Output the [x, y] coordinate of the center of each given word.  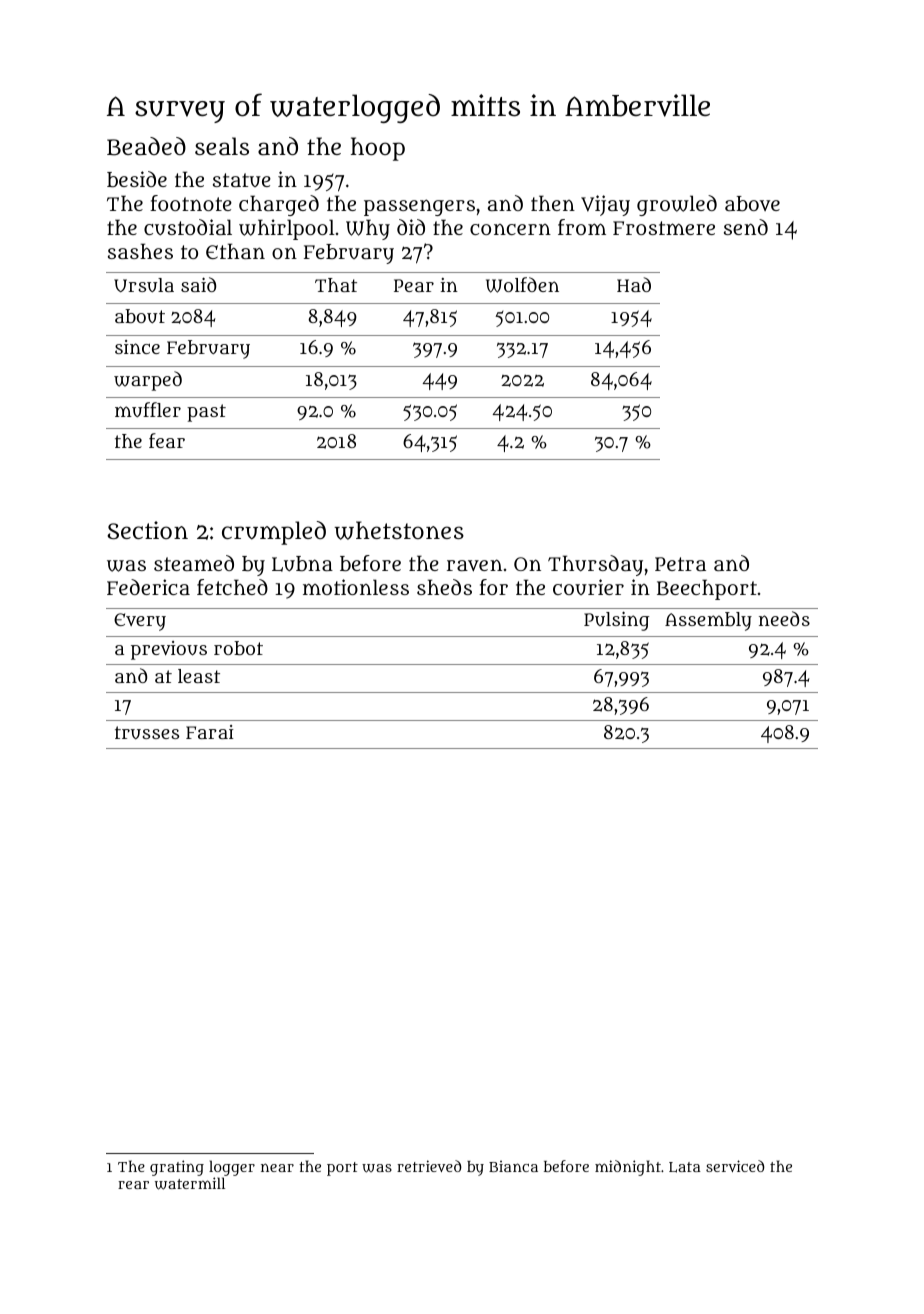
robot [238, 648]
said [198, 284]
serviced [735, 1166]
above [752, 203]
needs [784, 618]
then [553, 203]
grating [177, 1168]
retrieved [429, 1166]
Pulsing [616, 621]
